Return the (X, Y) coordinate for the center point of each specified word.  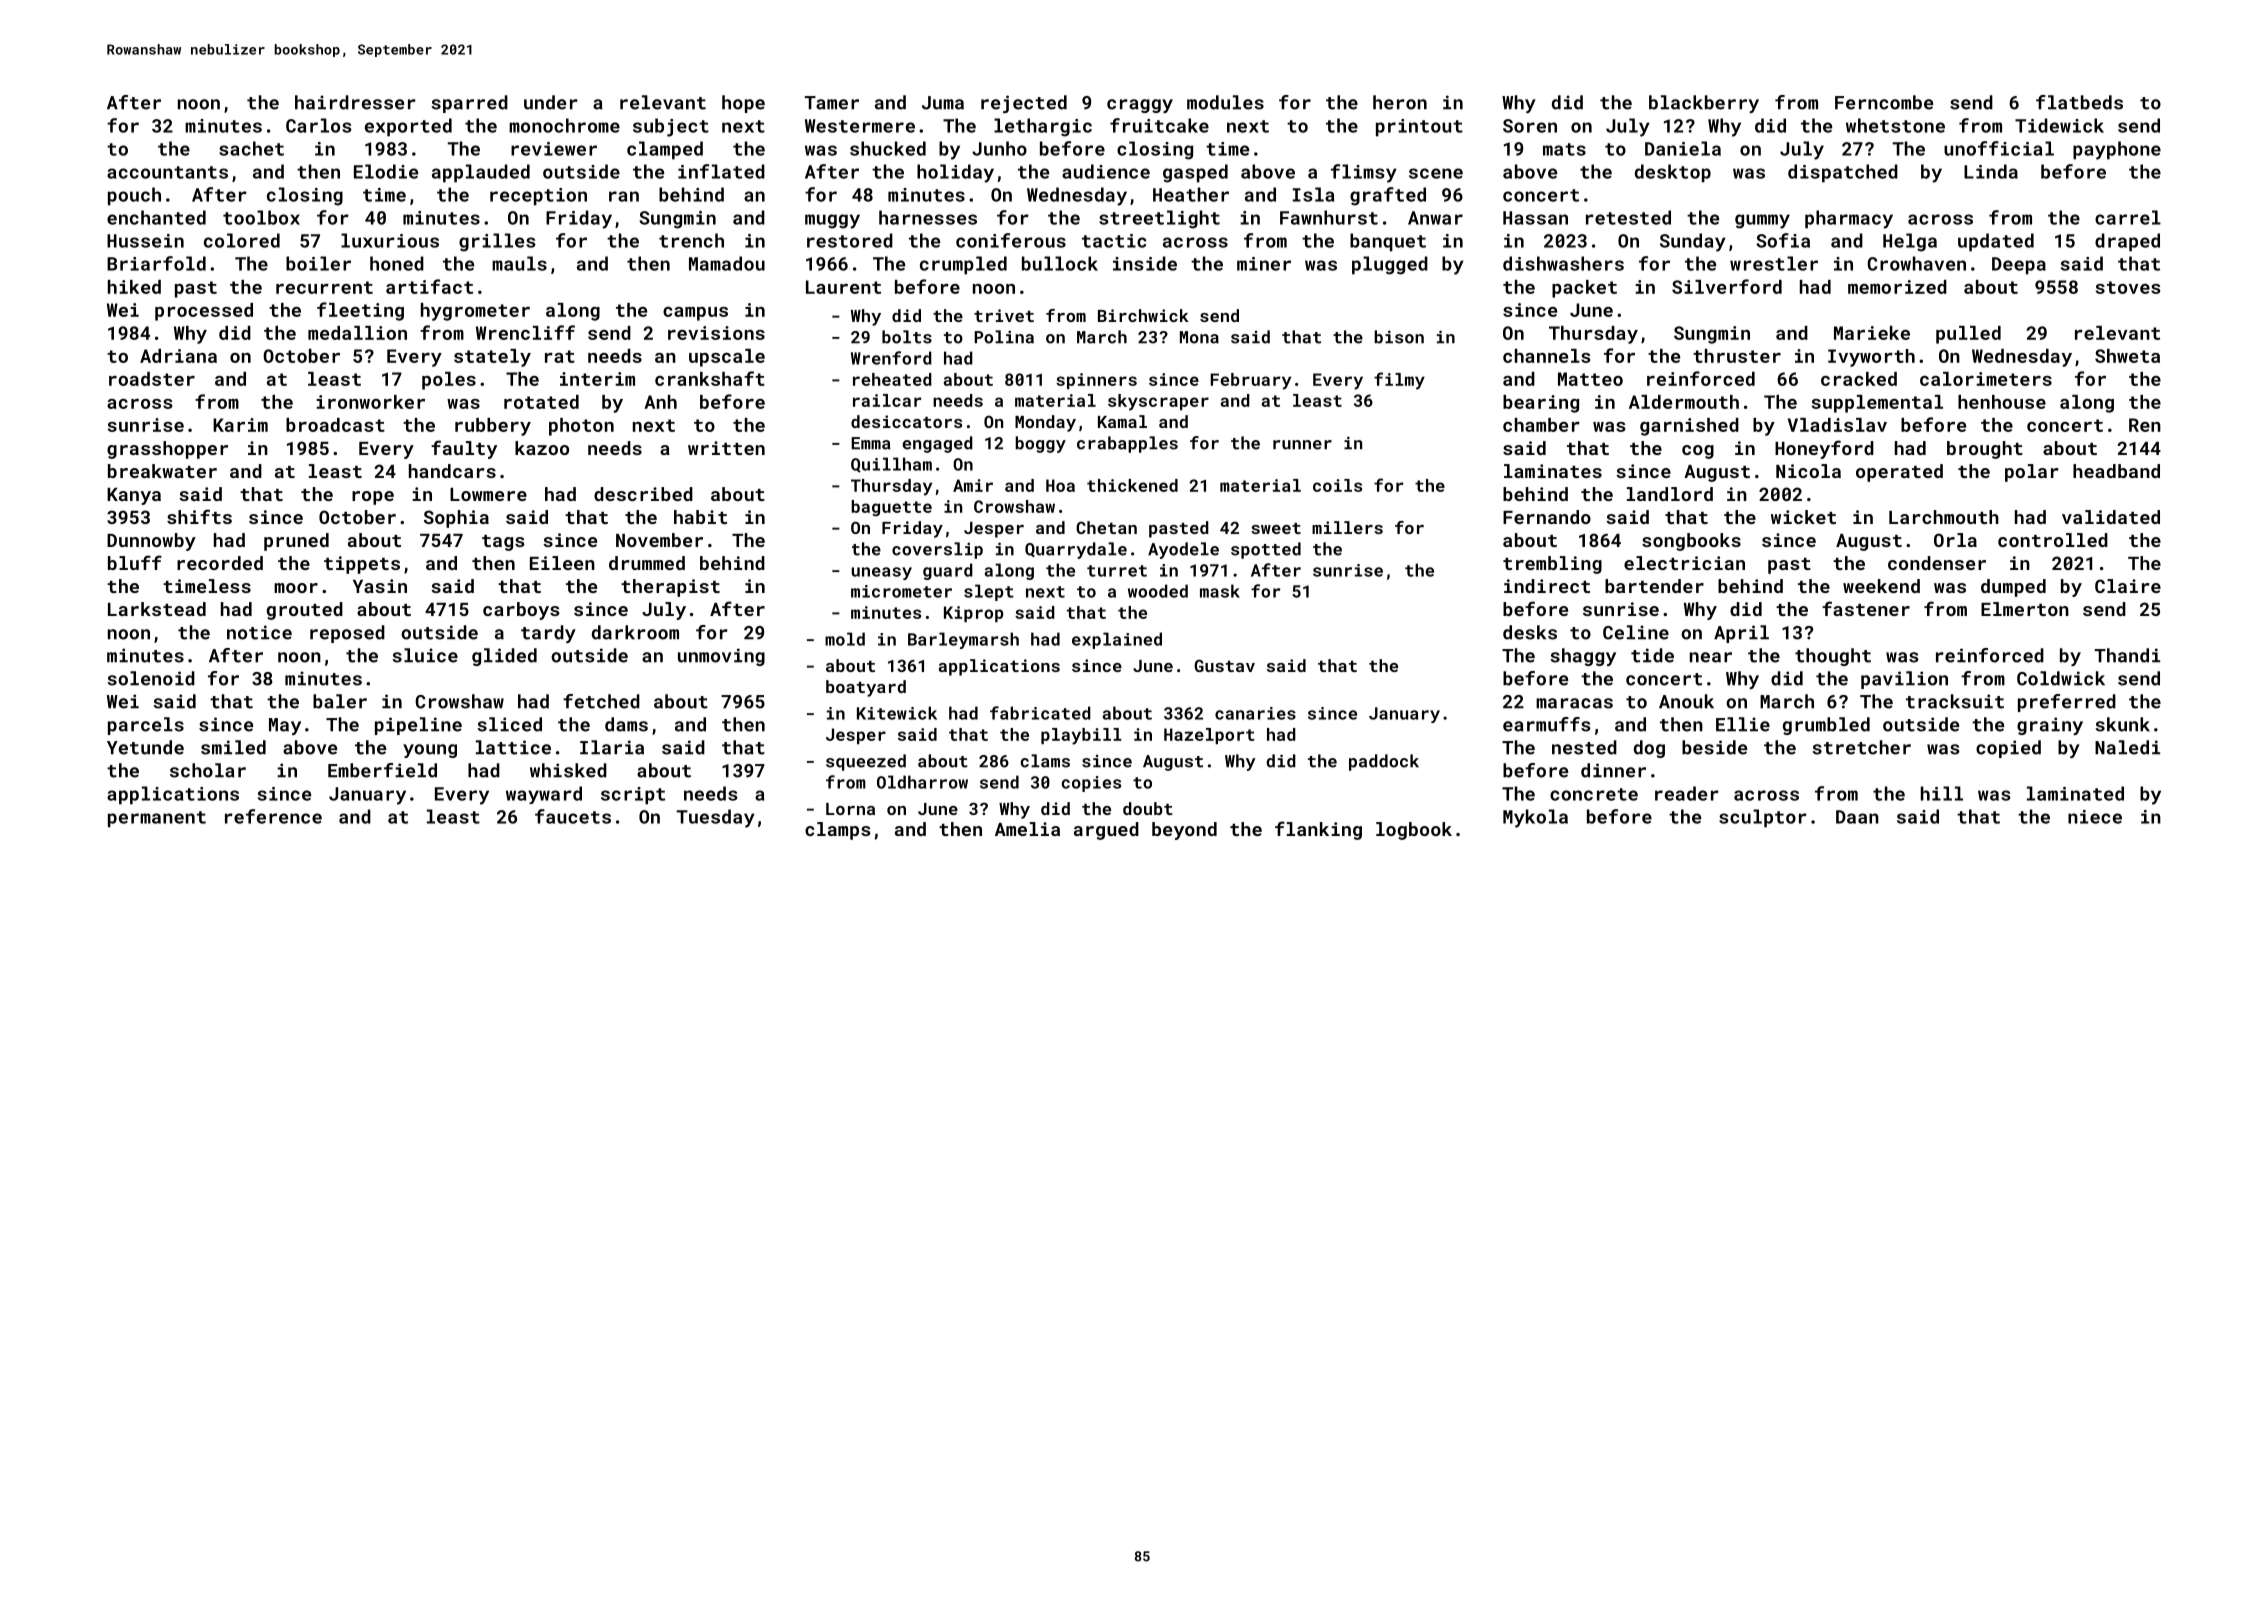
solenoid (151, 678)
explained (1117, 640)
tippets (362, 565)
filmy (1399, 381)
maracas (1574, 703)
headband (2116, 471)
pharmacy (1849, 219)
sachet (251, 148)
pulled (1968, 335)
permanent (157, 819)
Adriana (178, 356)
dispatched (1843, 173)
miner (1264, 264)
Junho (999, 148)
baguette (891, 508)
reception (538, 197)
